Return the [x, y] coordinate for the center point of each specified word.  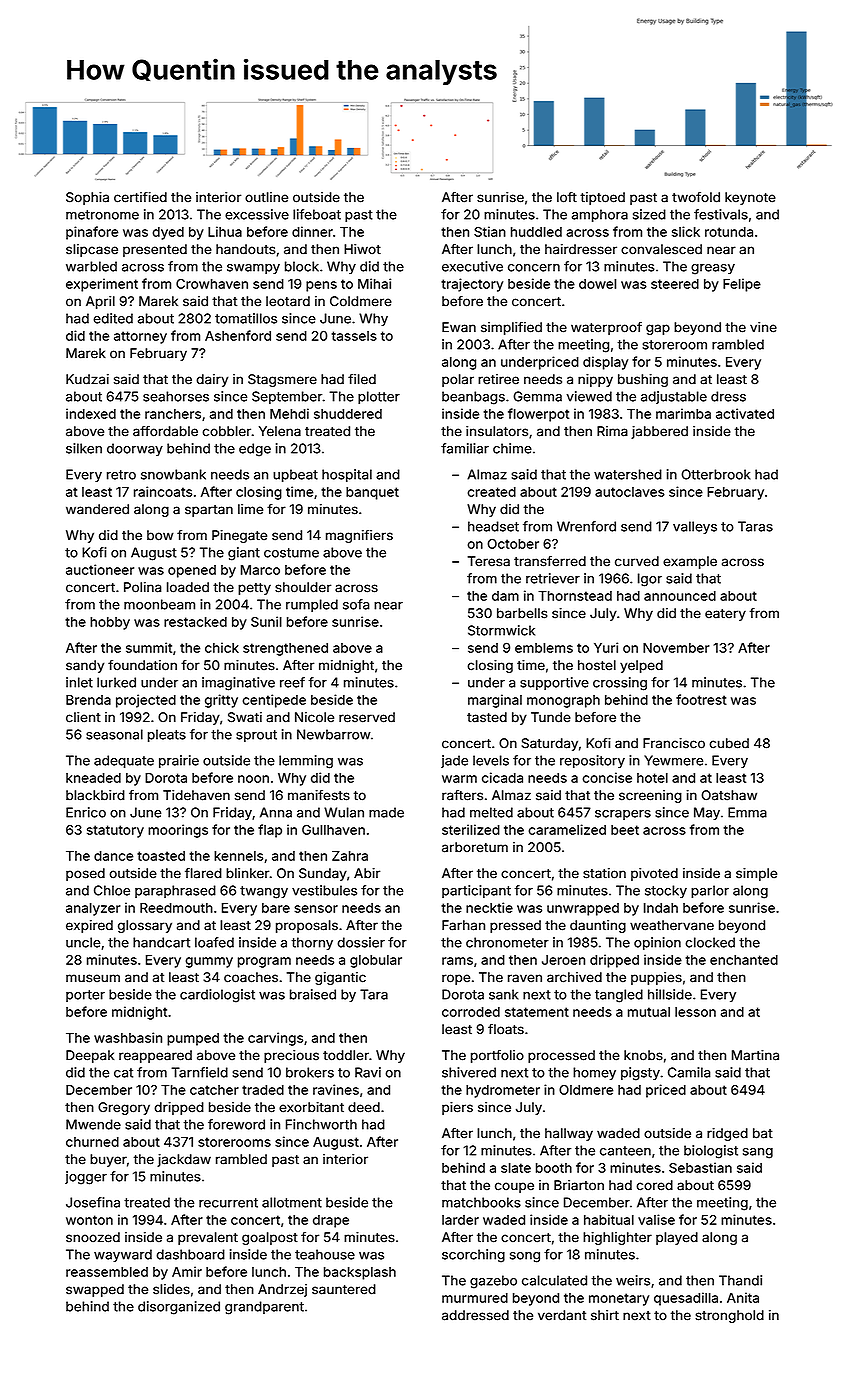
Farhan [463, 925]
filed [362, 379]
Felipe [742, 285]
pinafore [92, 233]
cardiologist [217, 996]
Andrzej [282, 1290]
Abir [367, 873]
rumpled [312, 605]
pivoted [654, 874]
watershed [628, 474]
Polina [142, 587]
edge [255, 450]
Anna [276, 812]
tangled [619, 996]
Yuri [606, 647]
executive [472, 266]
